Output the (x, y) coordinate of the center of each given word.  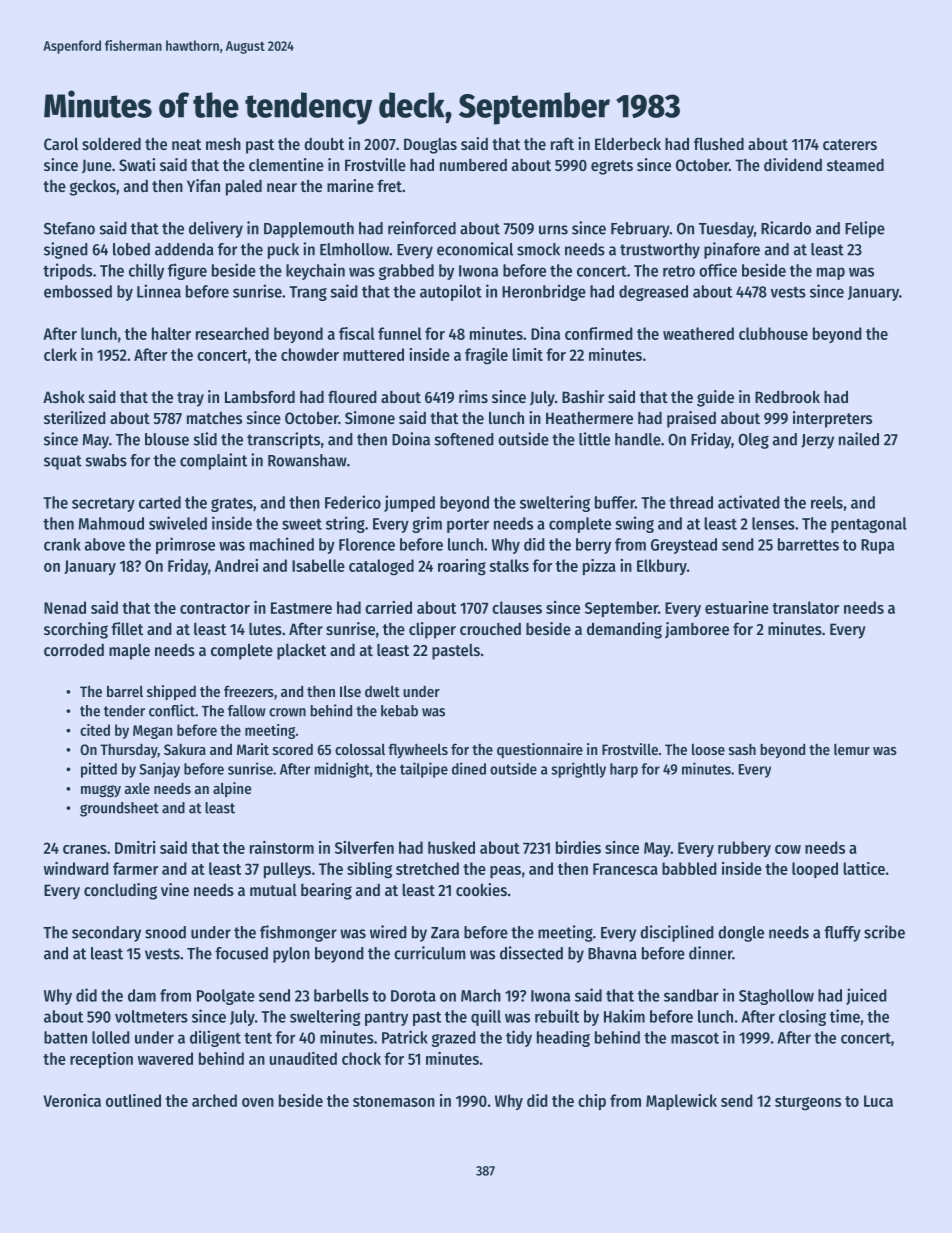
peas (505, 872)
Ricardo (786, 228)
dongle (741, 934)
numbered (473, 165)
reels (827, 502)
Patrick (405, 1037)
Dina (545, 333)
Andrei (236, 565)
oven (258, 1102)
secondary (106, 934)
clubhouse (773, 333)
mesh (223, 144)
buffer (615, 502)
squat (63, 462)
